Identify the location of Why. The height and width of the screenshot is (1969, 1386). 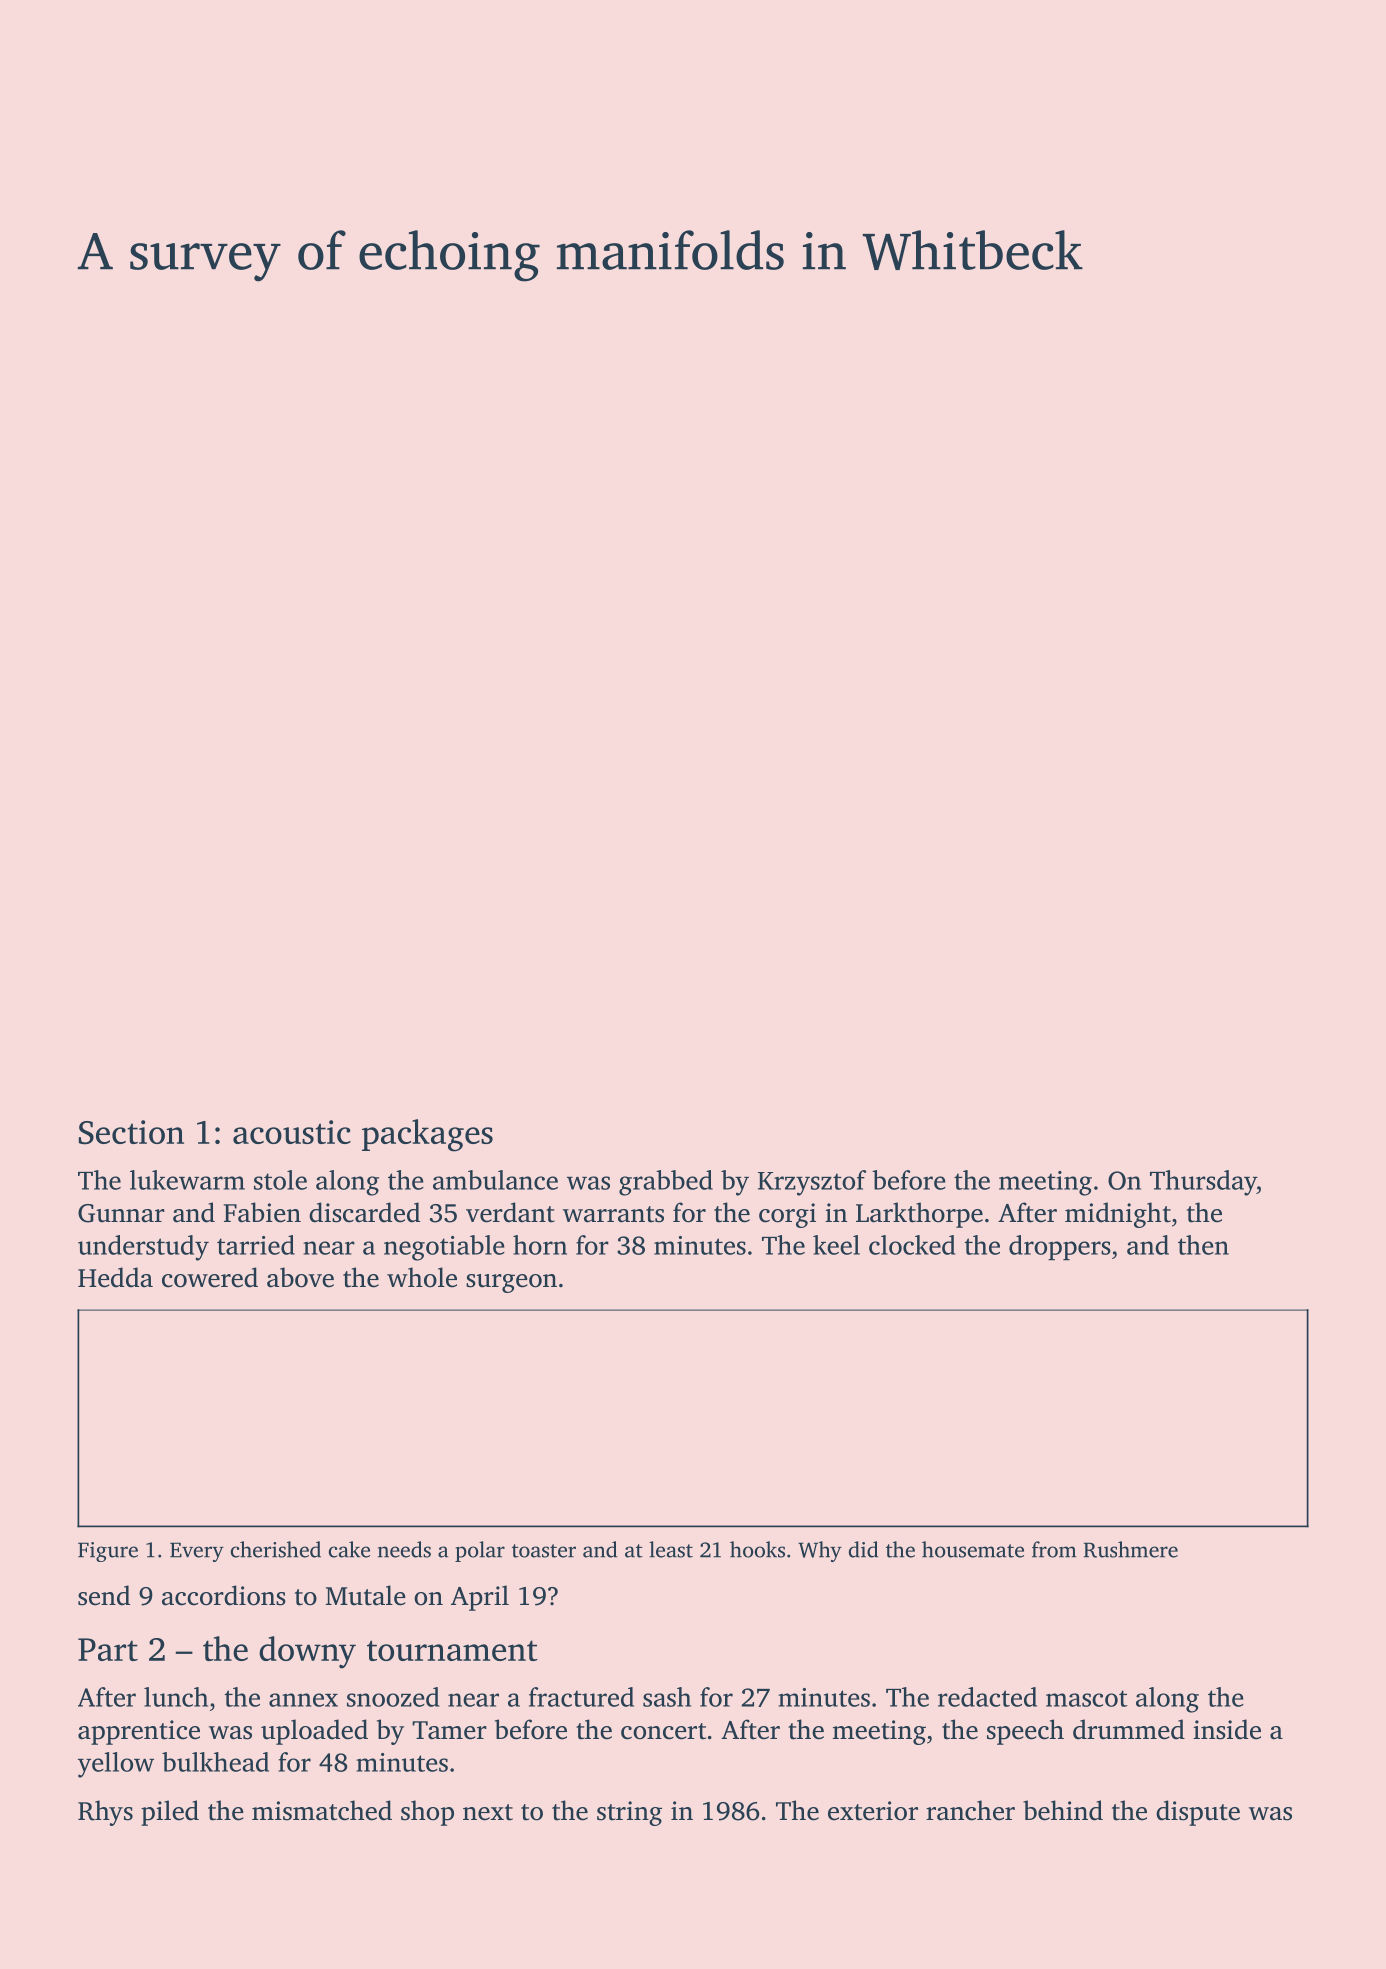
(820, 1551).
